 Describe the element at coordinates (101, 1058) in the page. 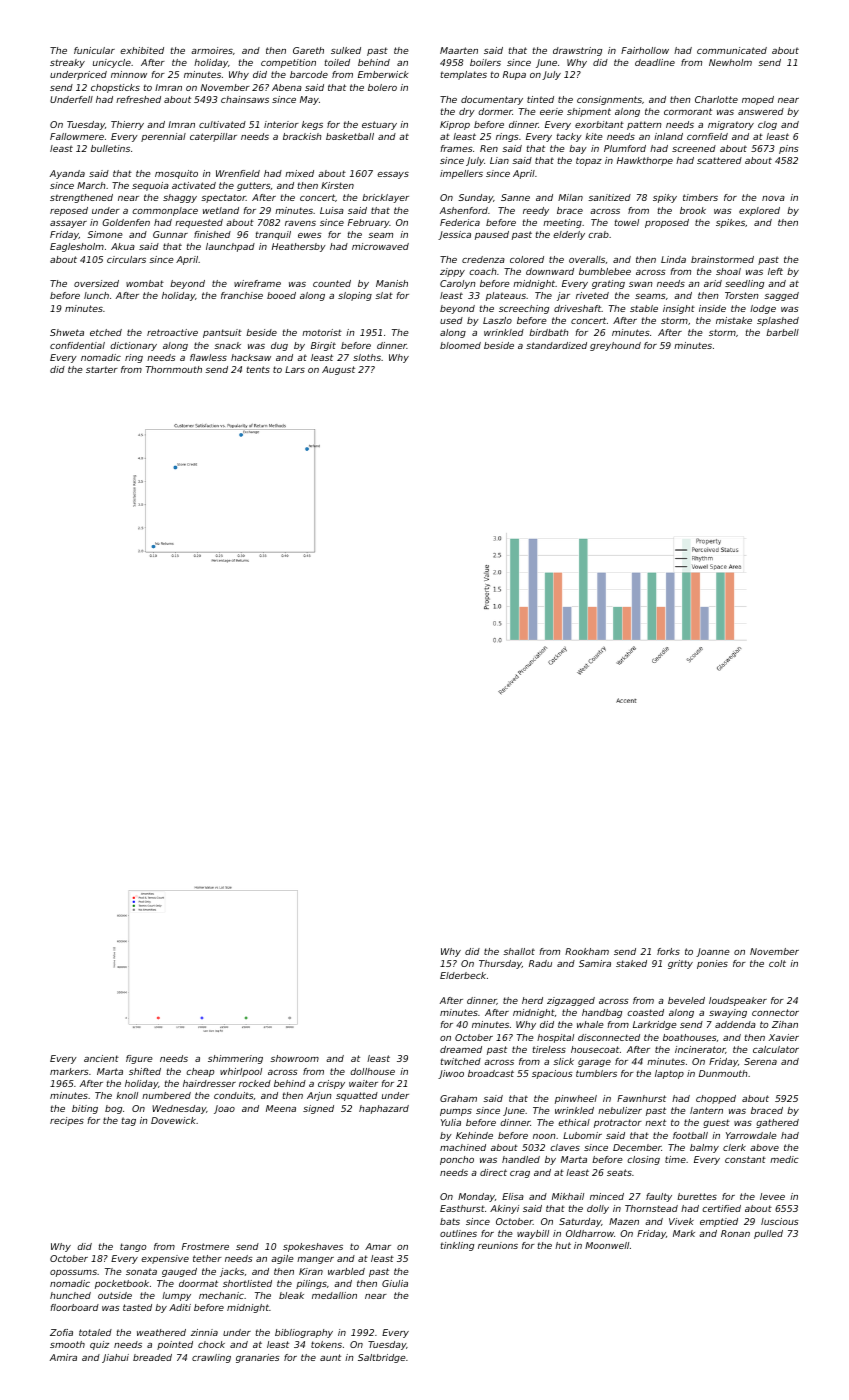

I see `ancient` at that location.
